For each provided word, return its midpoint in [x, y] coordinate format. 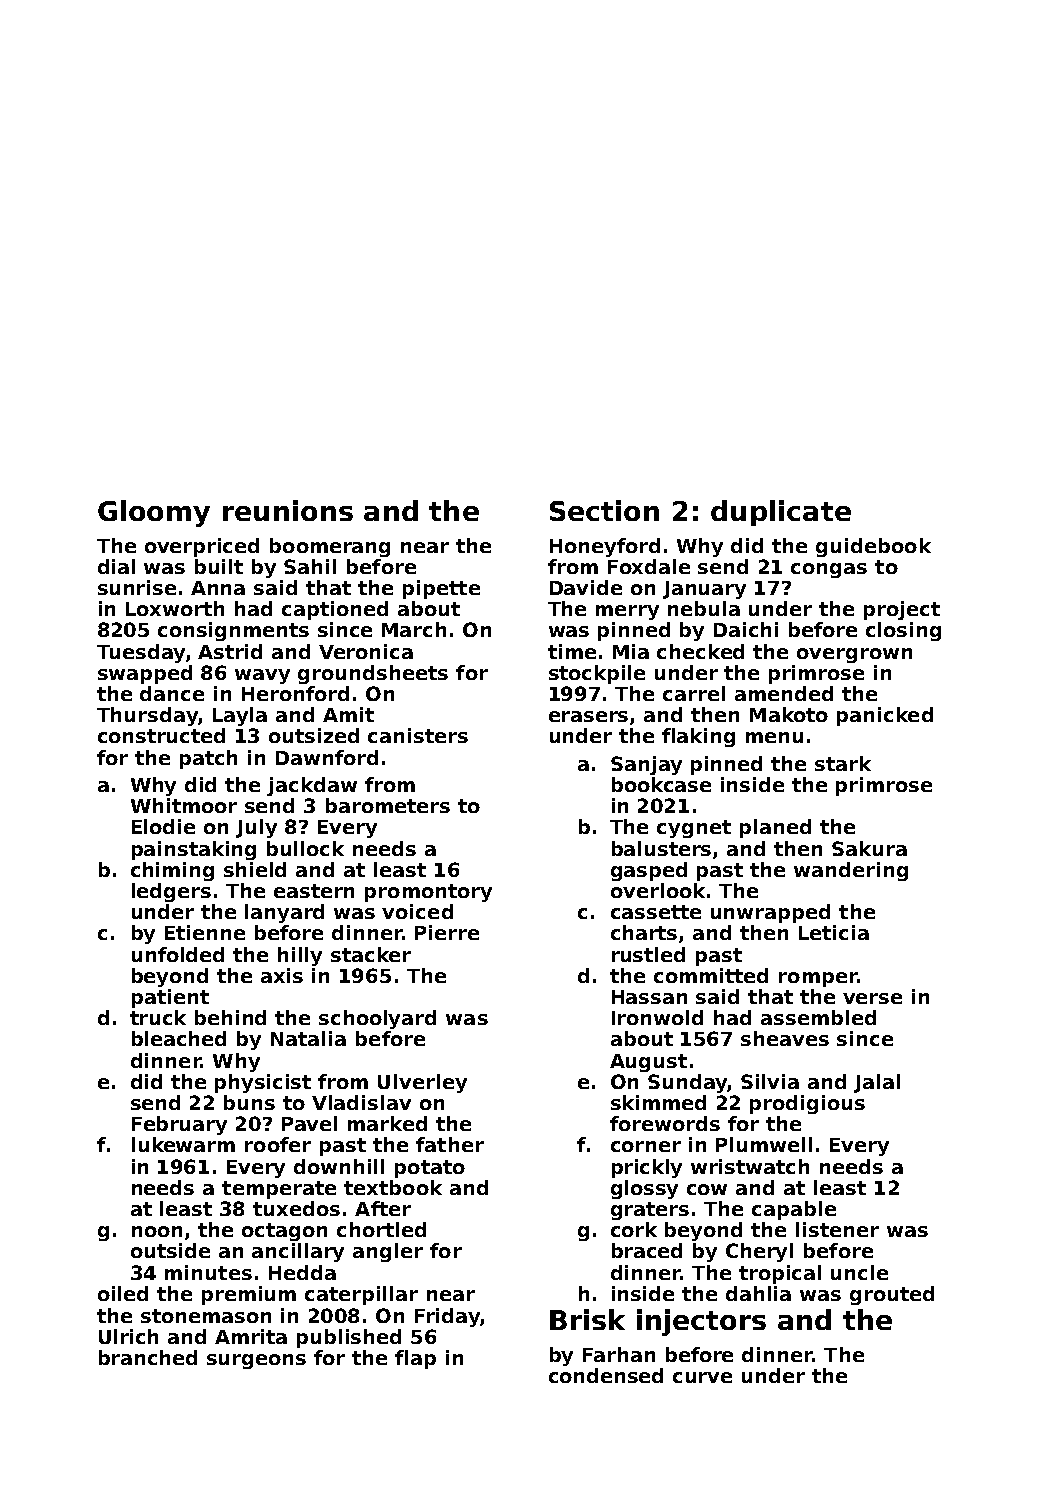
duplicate [781, 513]
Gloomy [154, 513]
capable [794, 1210]
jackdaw [312, 786]
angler [388, 1252]
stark [843, 763]
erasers [588, 716]
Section [604, 510]
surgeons [256, 1361]
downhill [339, 1166]
